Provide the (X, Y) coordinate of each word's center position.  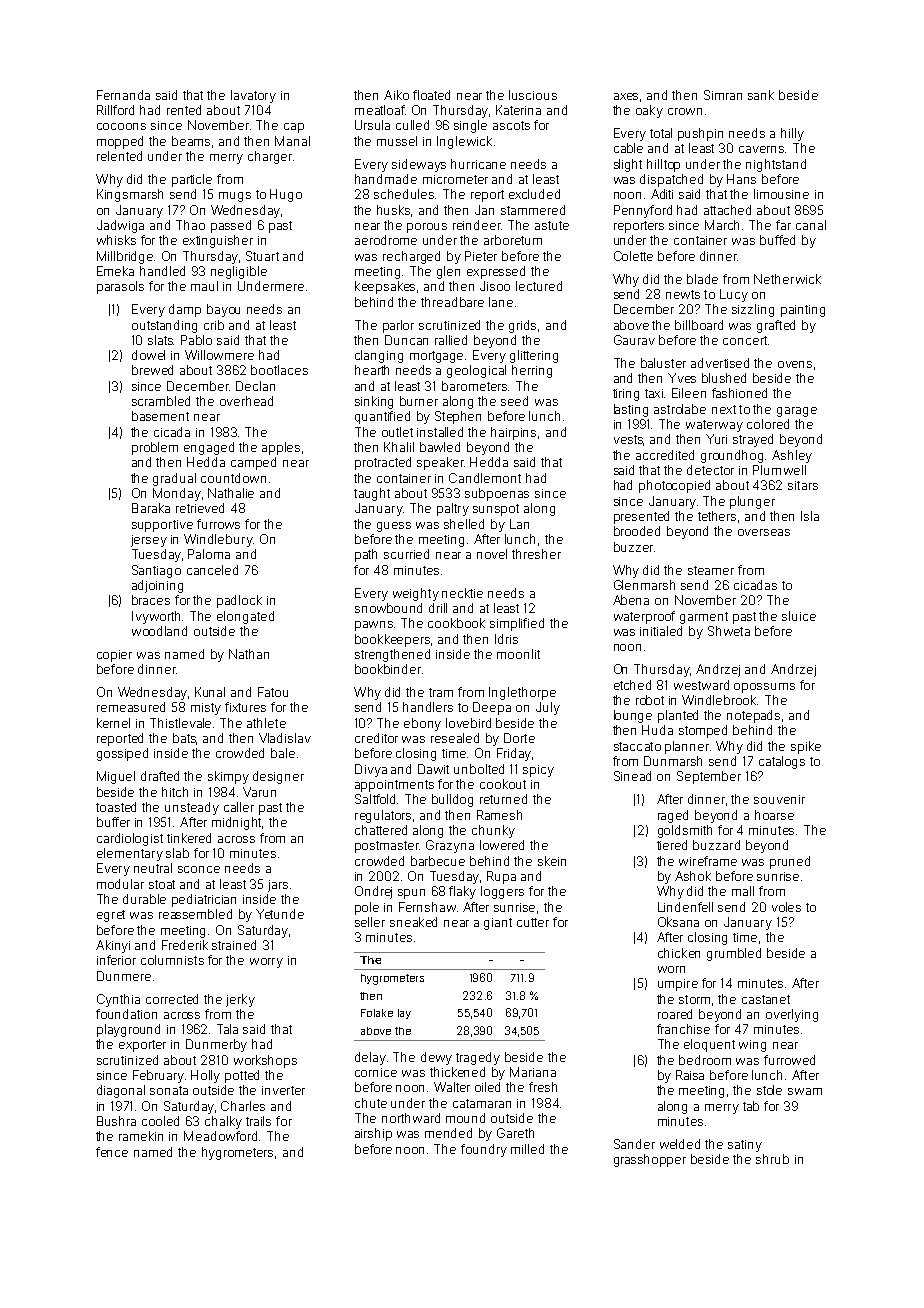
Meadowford (220, 1136)
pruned (790, 862)
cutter (533, 922)
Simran (723, 95)
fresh (543, 1087)
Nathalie (231, 493)
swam (805, 1091)
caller (239, 807)
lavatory (253, 96)
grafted (776, 326)
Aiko (396, 95)
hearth (372, 370)
